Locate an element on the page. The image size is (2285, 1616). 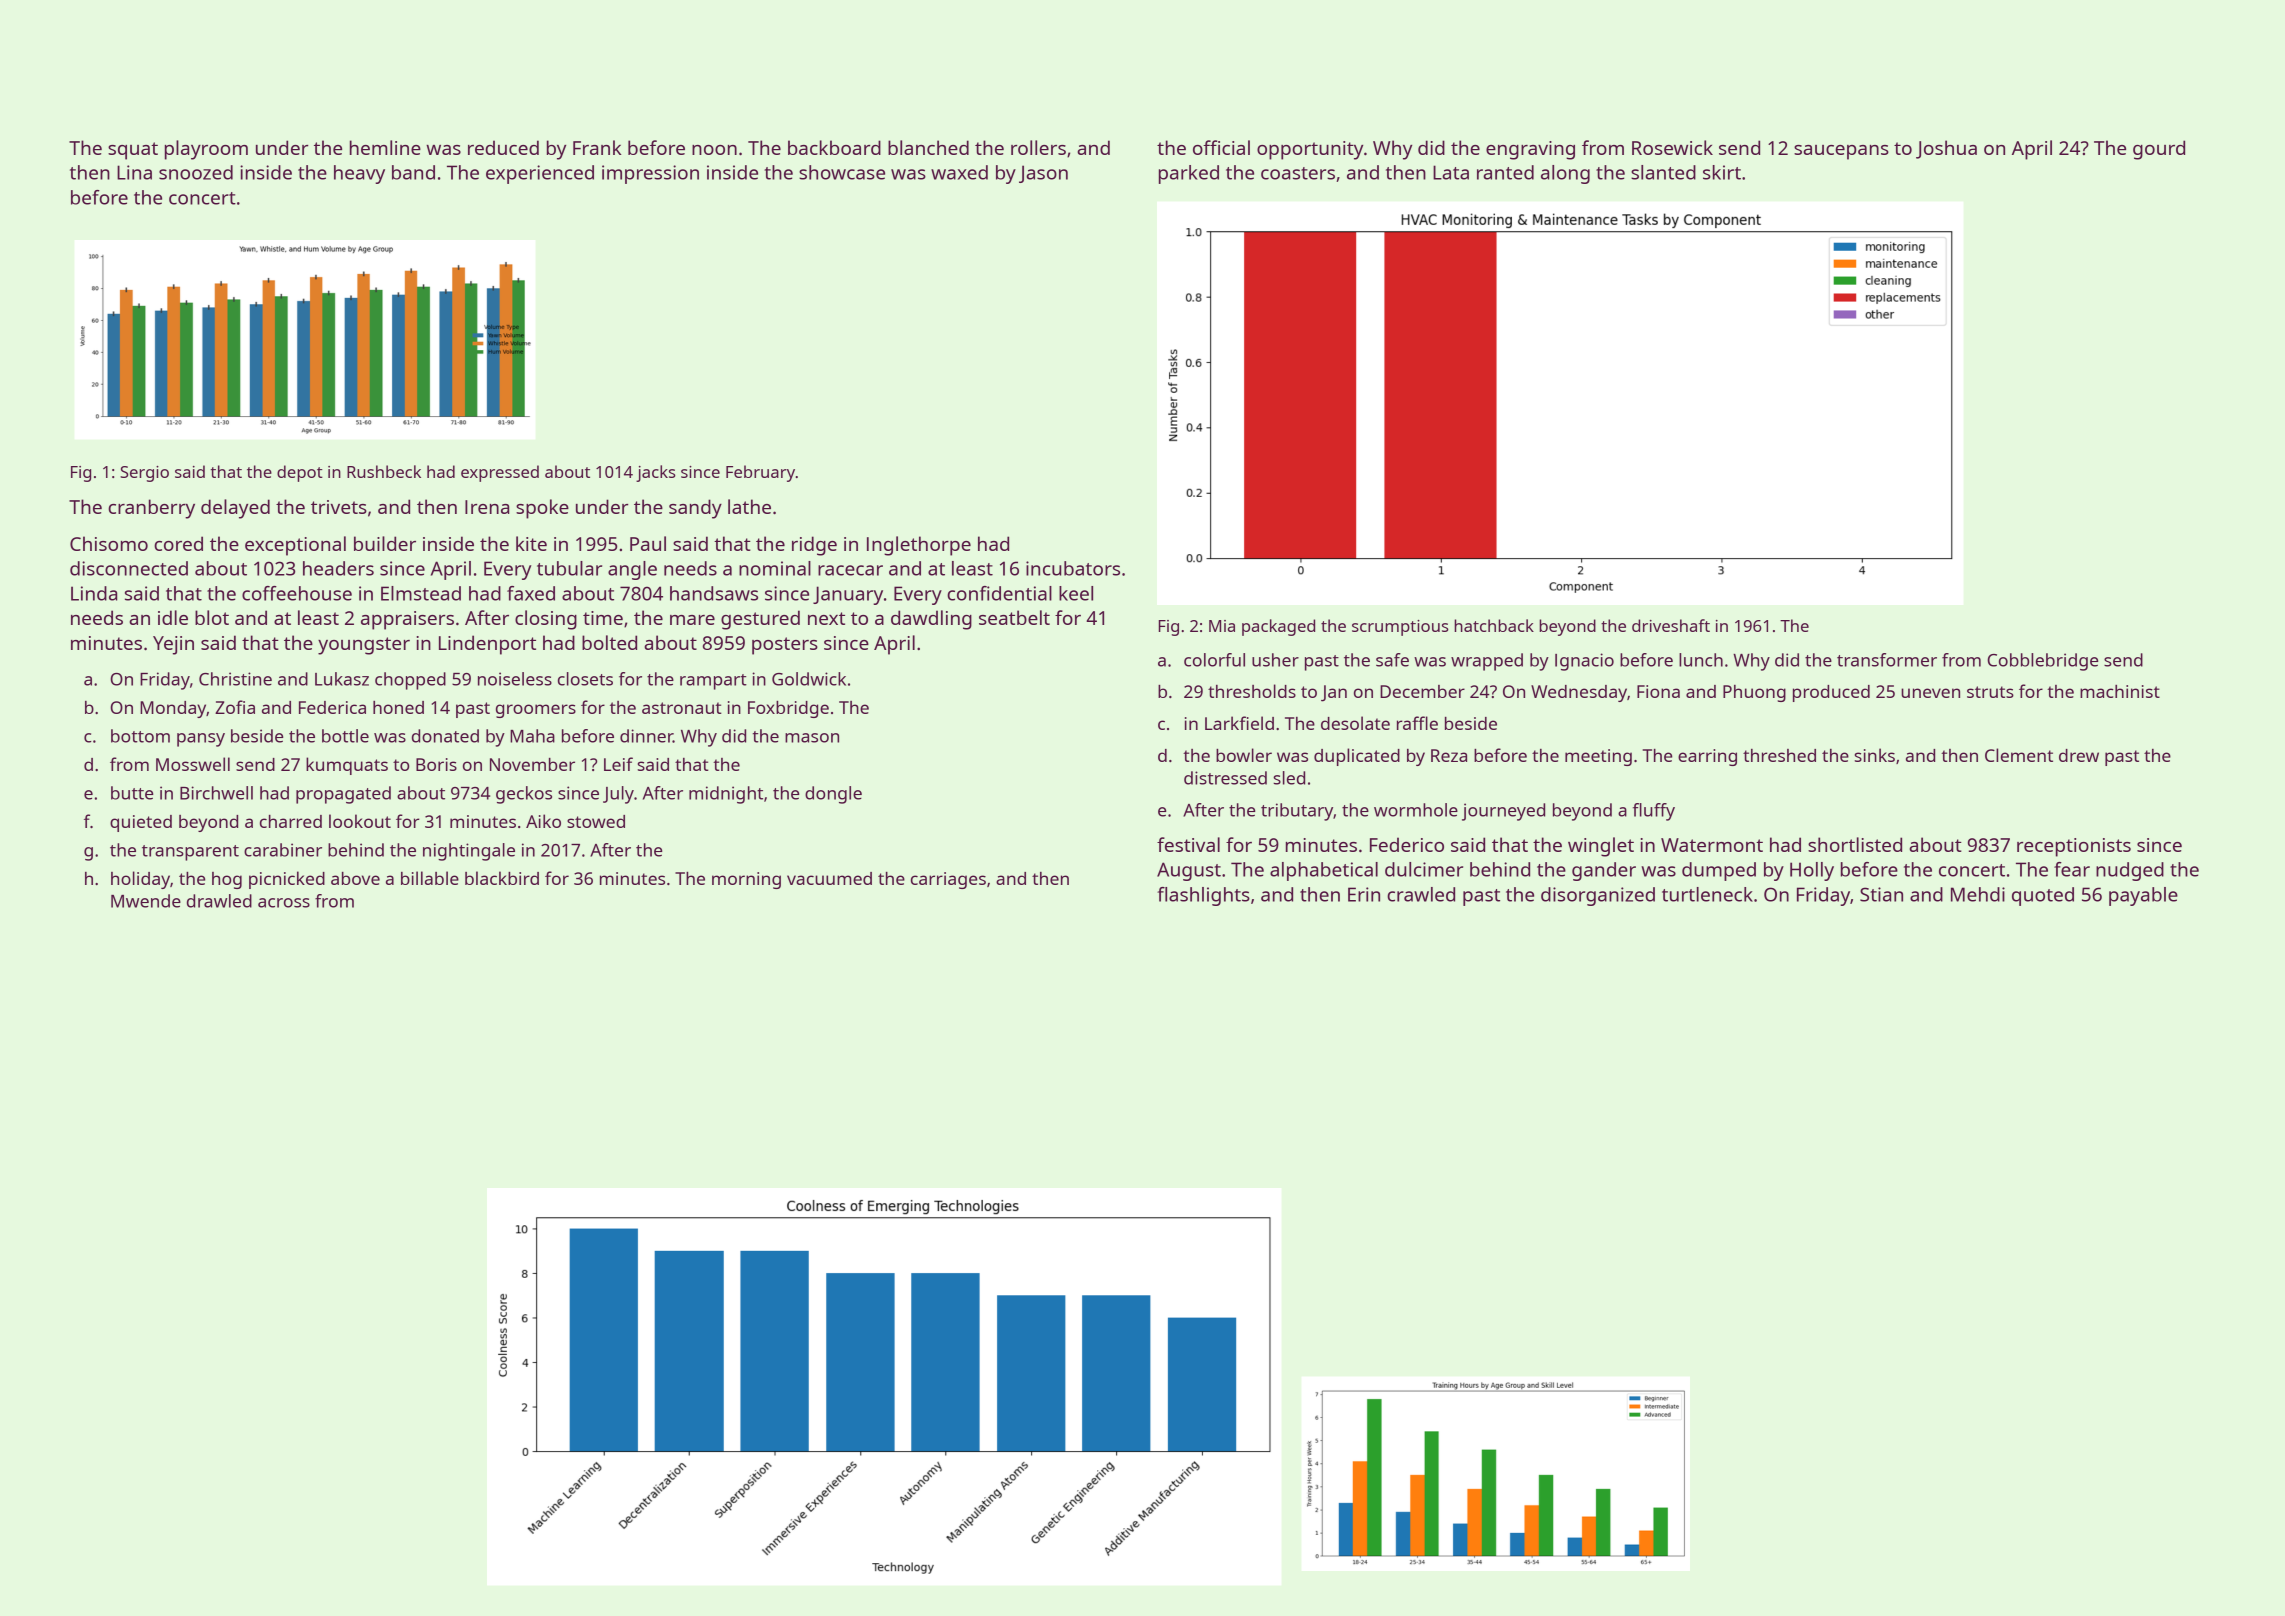
jacks is located at coordinates (656, 473).
